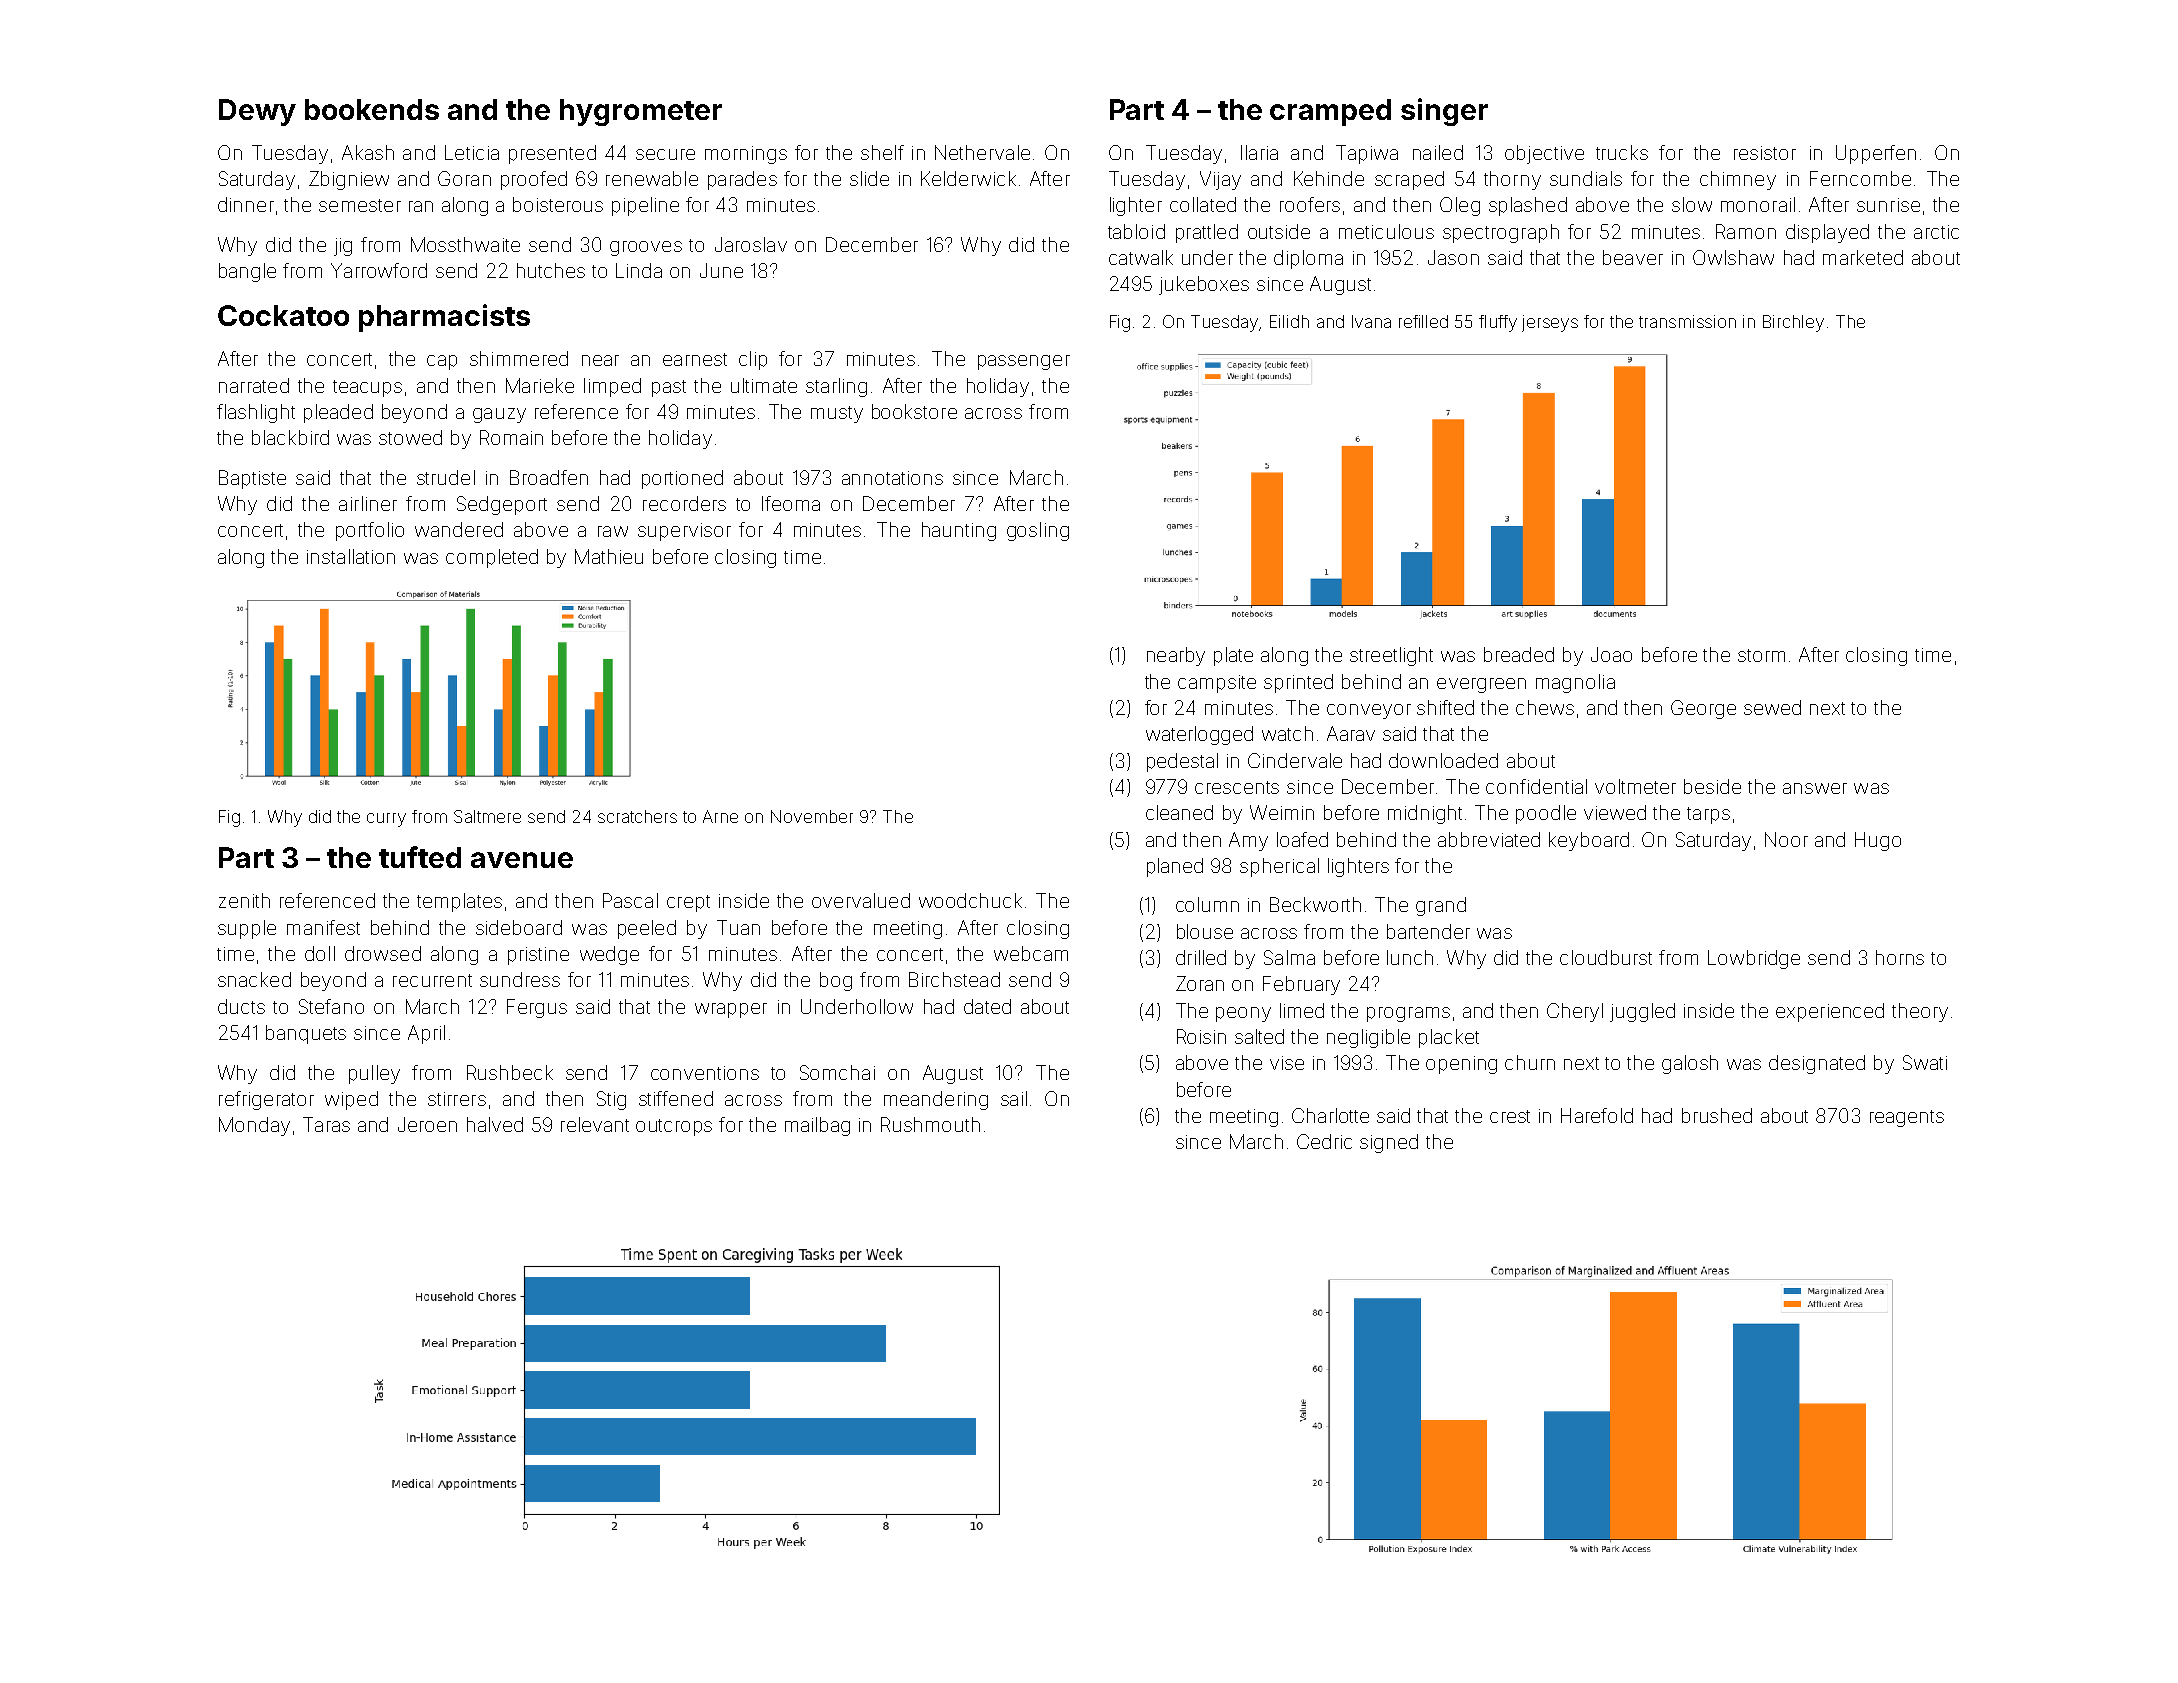 Image resolution: width=2178 pixels, height=1683 pixels. I want to click on singer, so click(1444, 112).
